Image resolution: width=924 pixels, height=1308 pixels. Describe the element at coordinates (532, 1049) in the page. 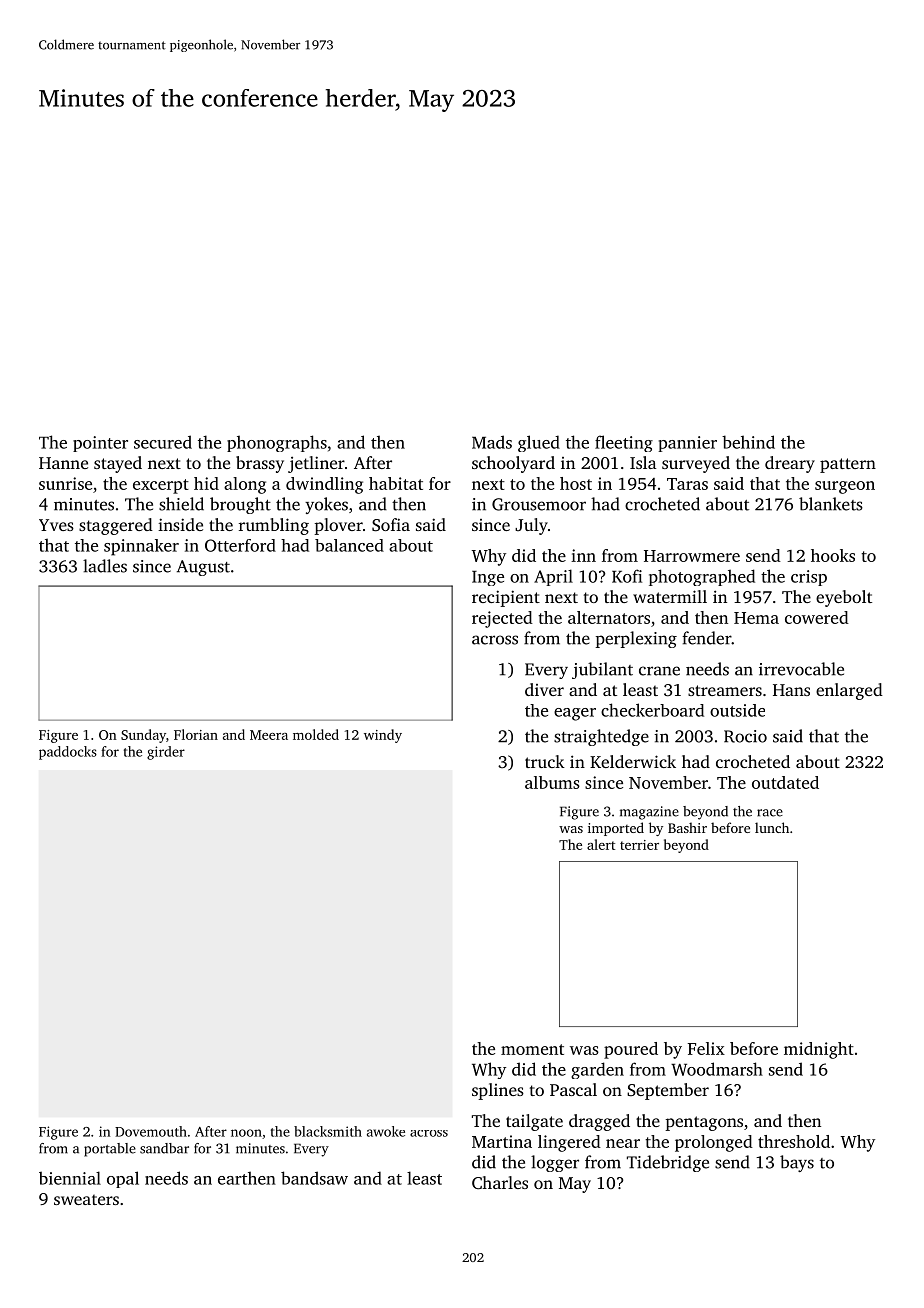

I see `moment` at that location.
